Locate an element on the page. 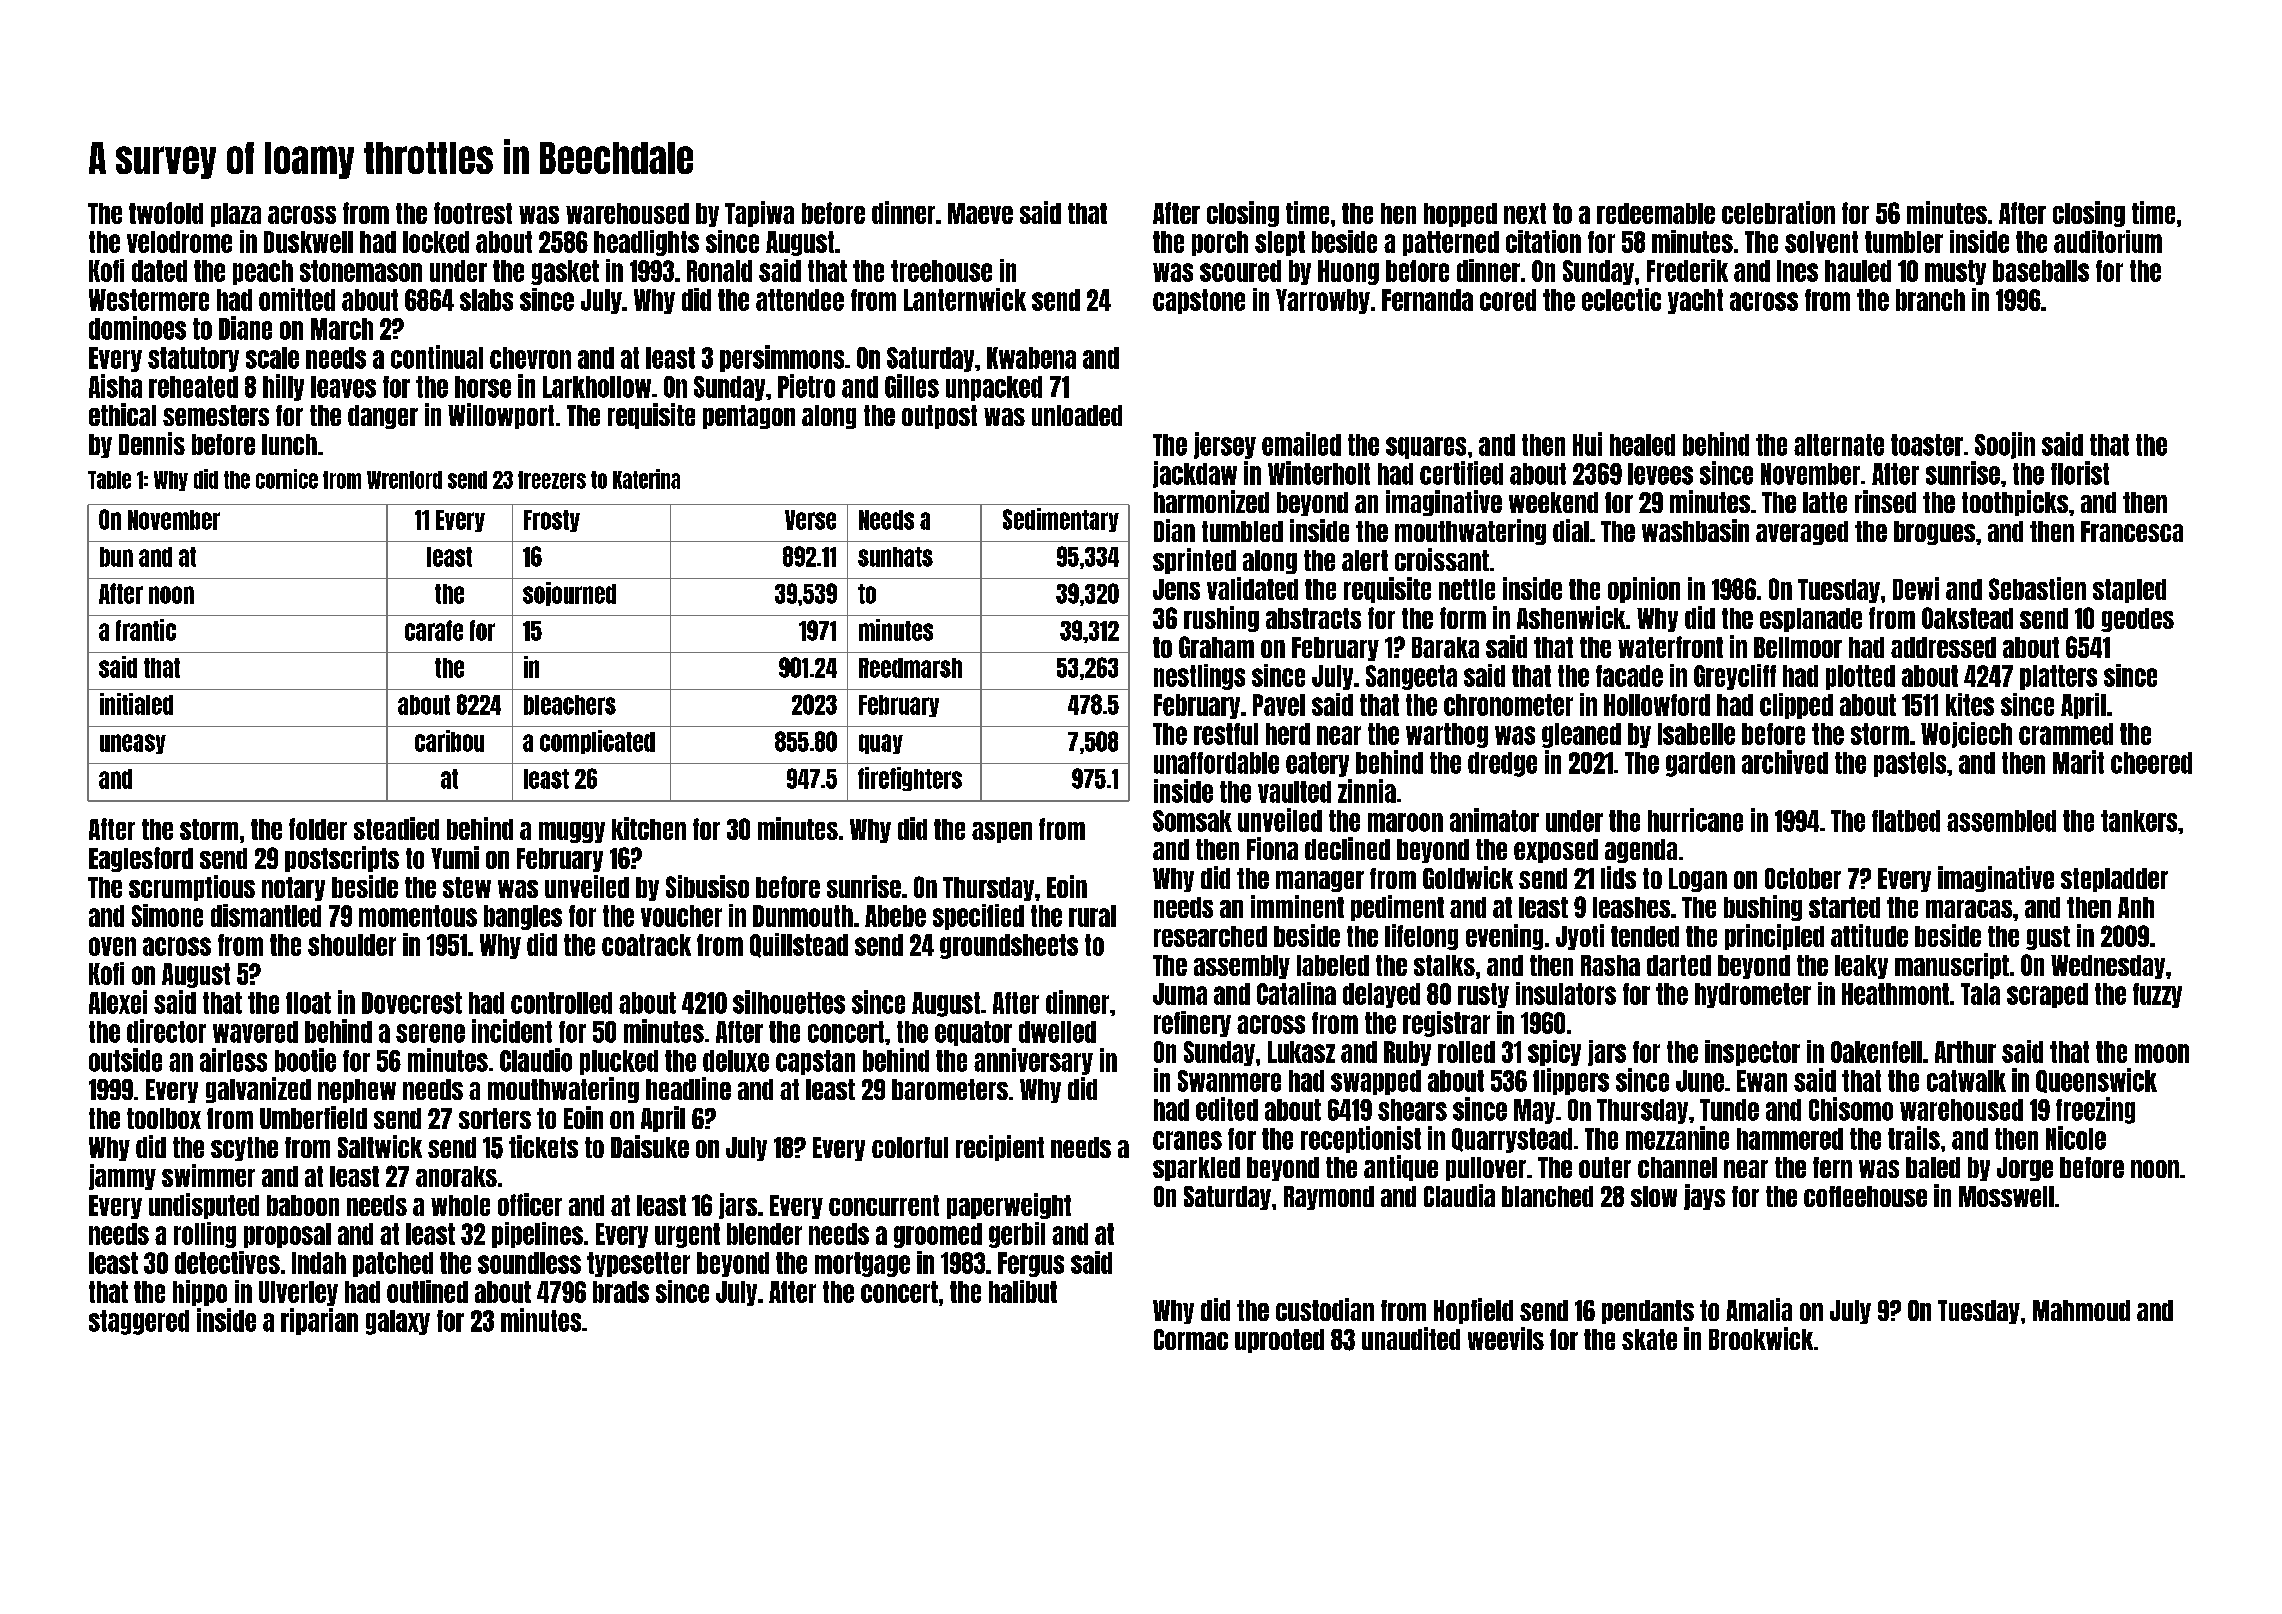 The image size is (2282, 1614). geodes is located at coordinates (2137, 620).
